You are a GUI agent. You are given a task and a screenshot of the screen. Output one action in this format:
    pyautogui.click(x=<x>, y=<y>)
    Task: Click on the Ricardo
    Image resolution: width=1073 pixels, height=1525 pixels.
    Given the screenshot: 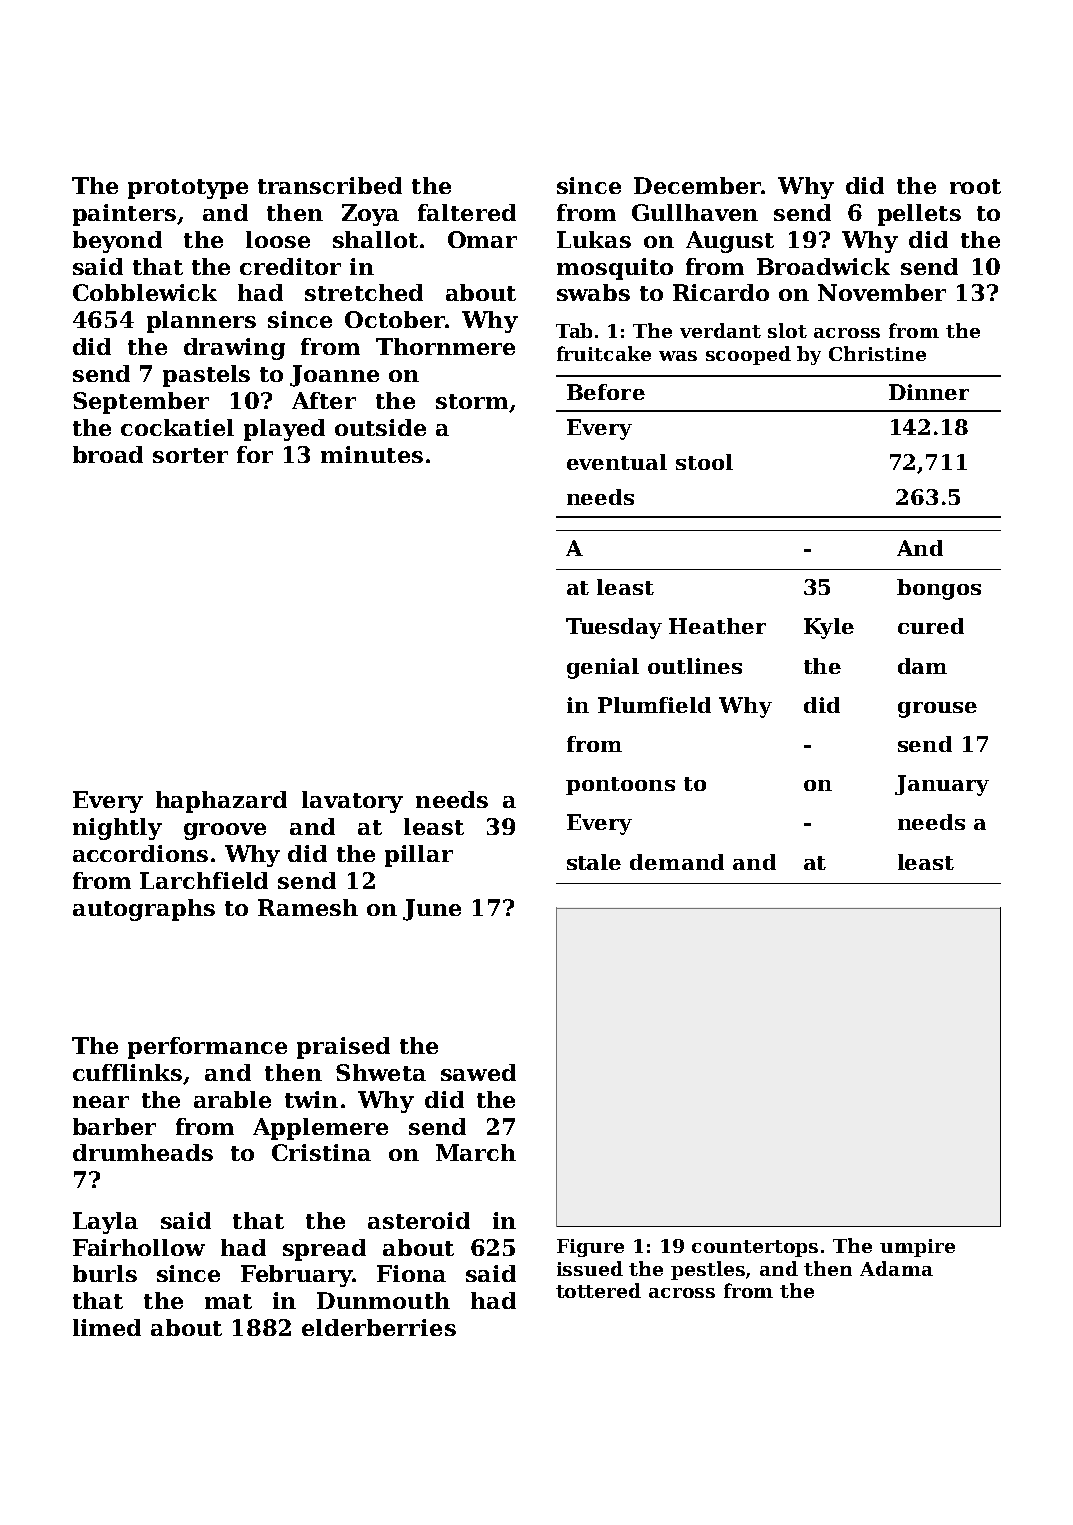 What is the action you would take?
    pyautogui.click(x=721, y=292)
